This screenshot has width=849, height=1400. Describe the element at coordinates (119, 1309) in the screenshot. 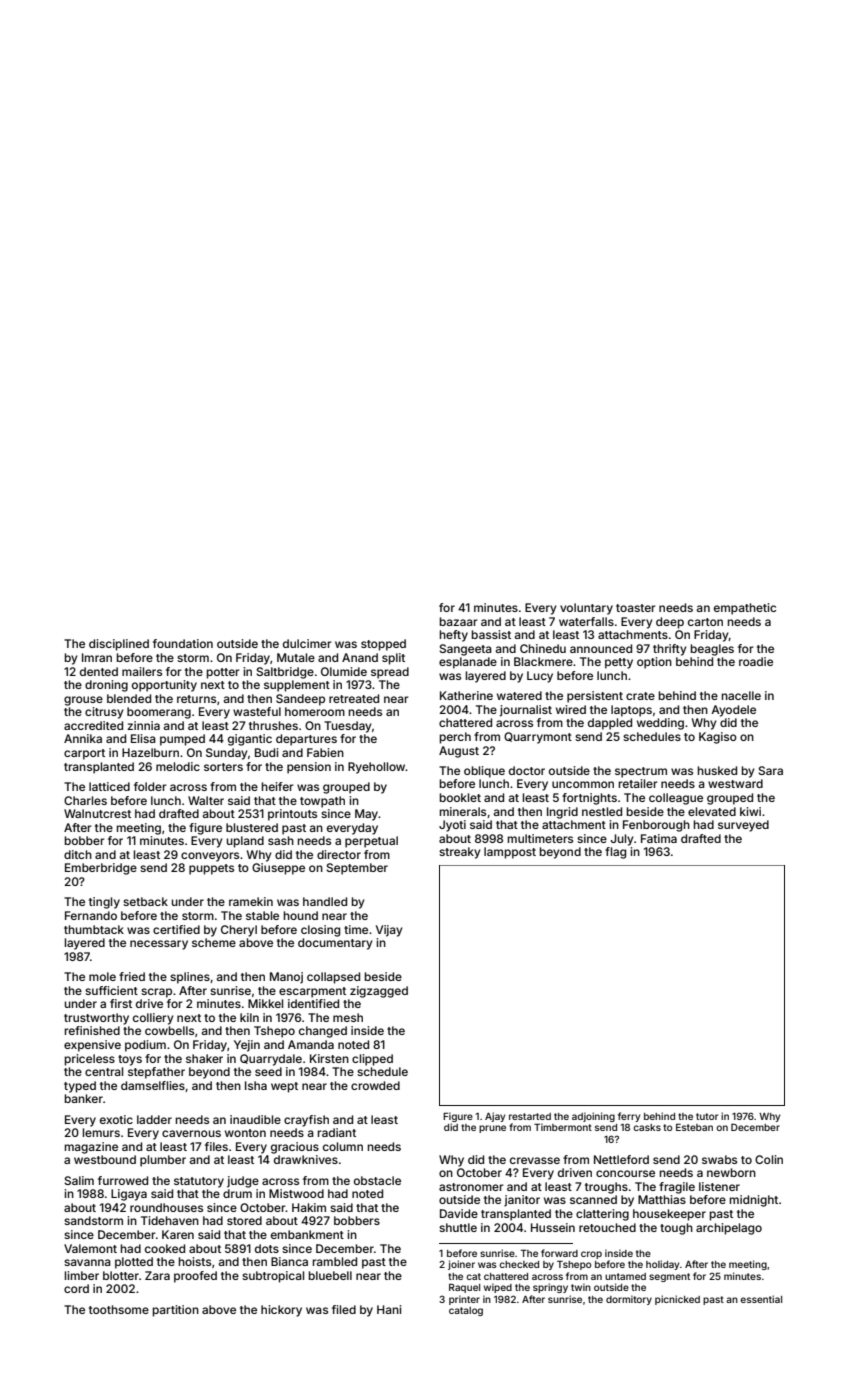

I see `toothsome` at that location.
